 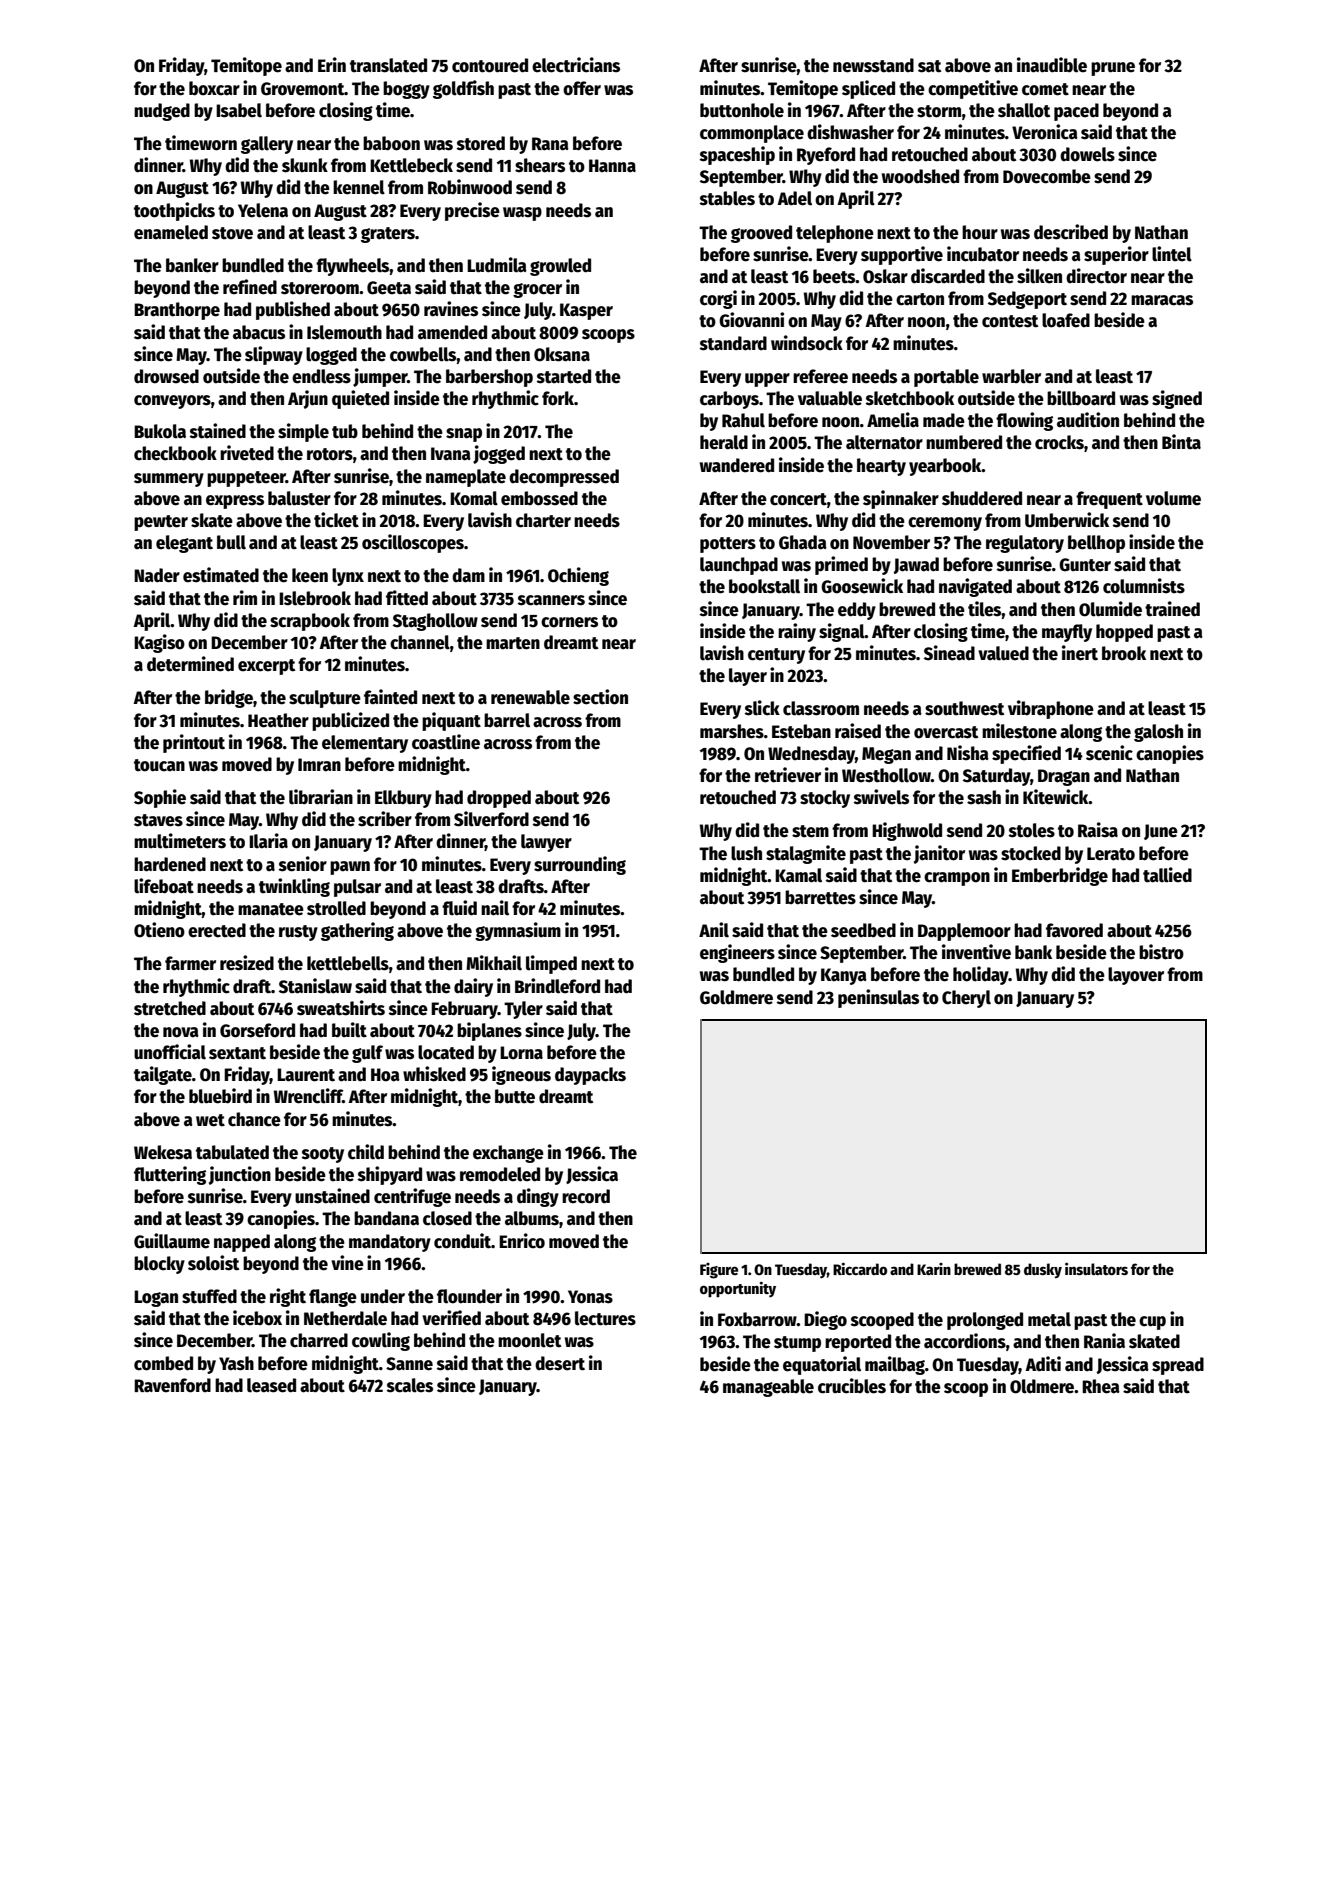 What do you see at coordinates (1087, 154) in the image?
I see `dowels` at bounding box center [1087, 154].
